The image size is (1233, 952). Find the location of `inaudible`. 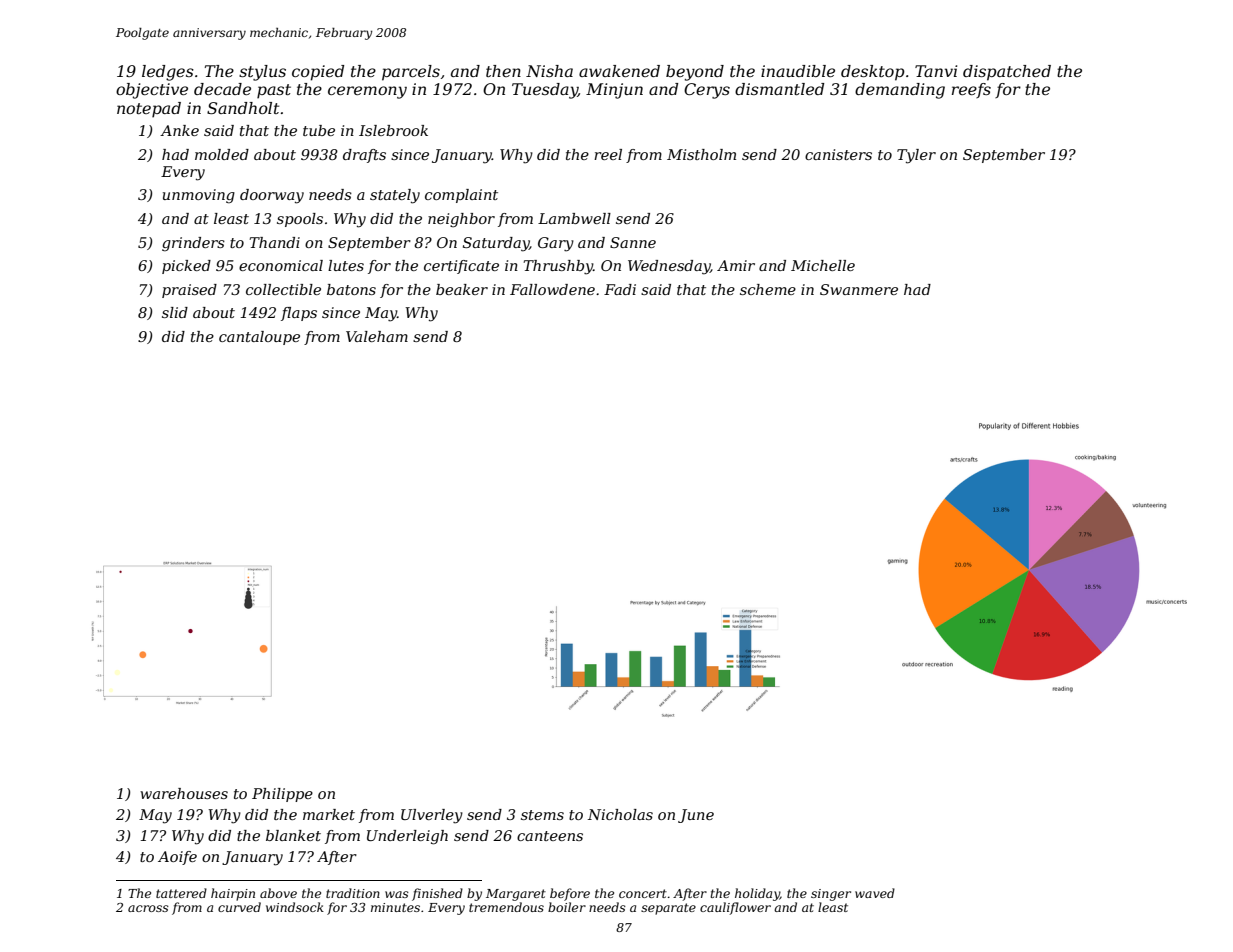

inaudible is located at coordinates (798, 71).
